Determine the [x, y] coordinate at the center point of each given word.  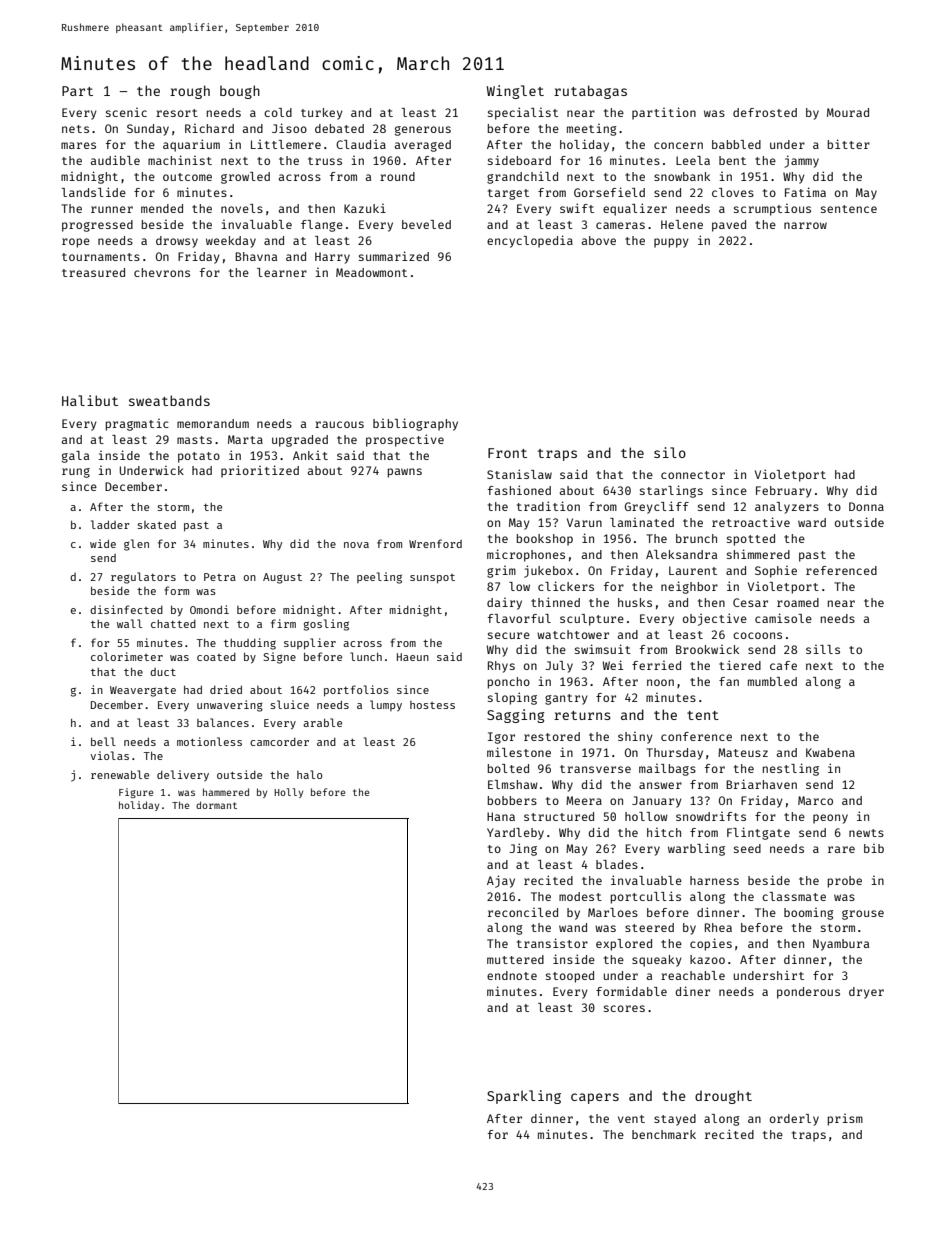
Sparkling [524, 1097]
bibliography [415, 424]
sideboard [519, 160]
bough [240, 92]
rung [76, 473]
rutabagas [590, 92]
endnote [512, 975]
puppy [671, 243]
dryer [866, 993]
